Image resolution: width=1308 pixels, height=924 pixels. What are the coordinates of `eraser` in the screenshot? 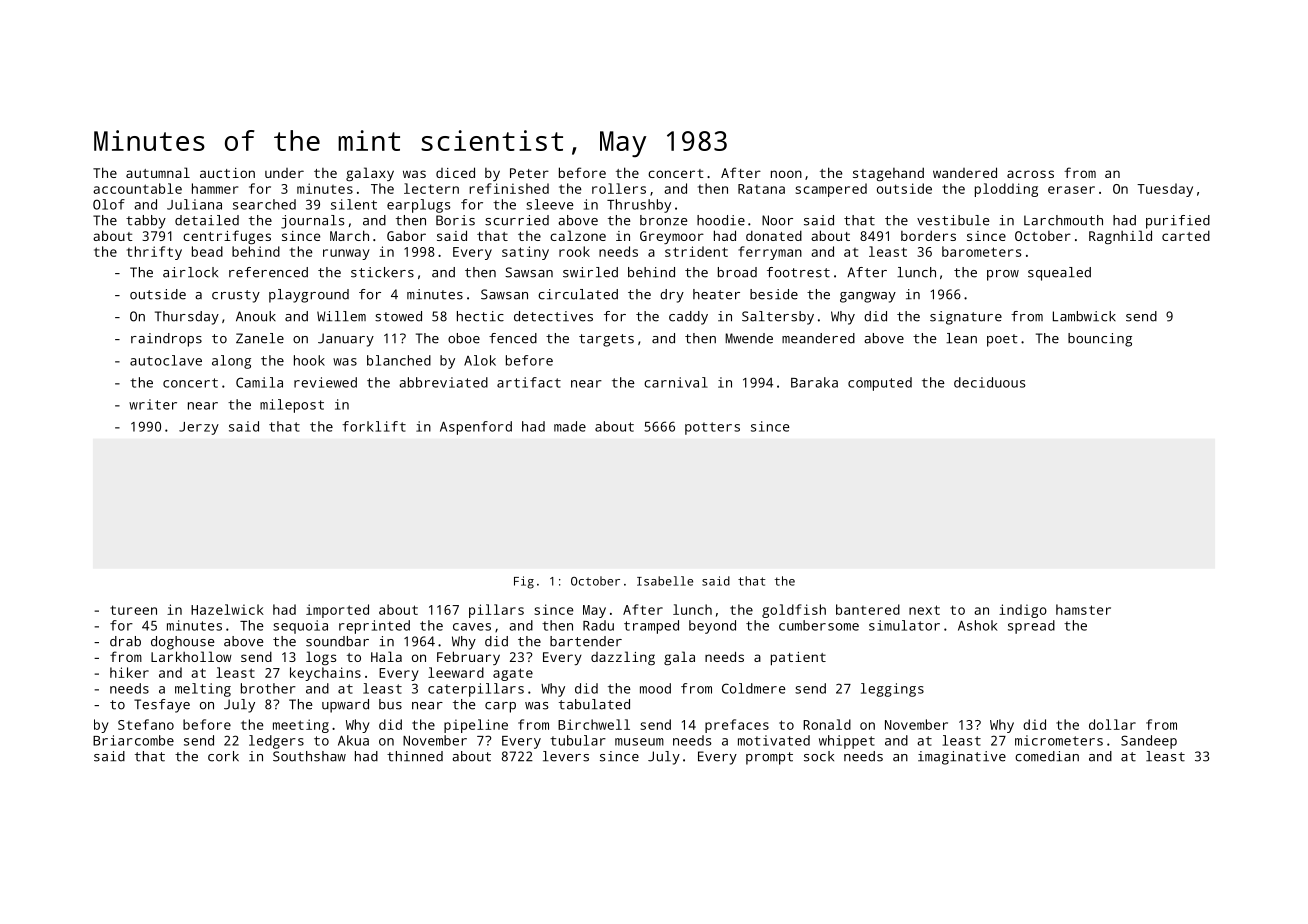 It's located at (1071, 190).
